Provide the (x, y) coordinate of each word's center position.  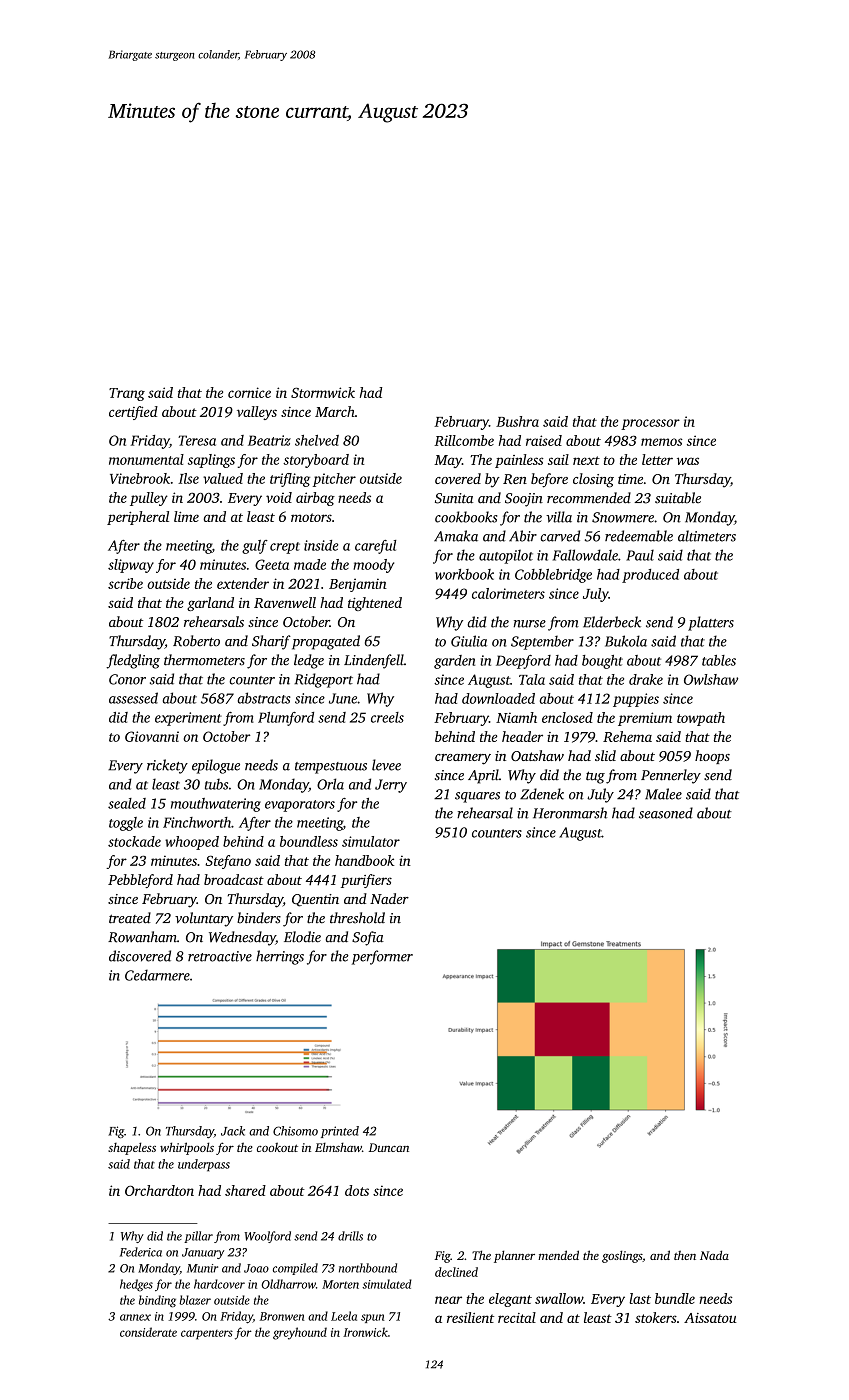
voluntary (204, 919)
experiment (188, 719)
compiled (295, 1269)
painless (519, 461)
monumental (146, 459)
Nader (389, 898)
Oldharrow (288, 1284)
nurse (529, 624)
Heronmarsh (570, 813)
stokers (656, 1317)
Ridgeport (323, 680)
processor (650, 424)
